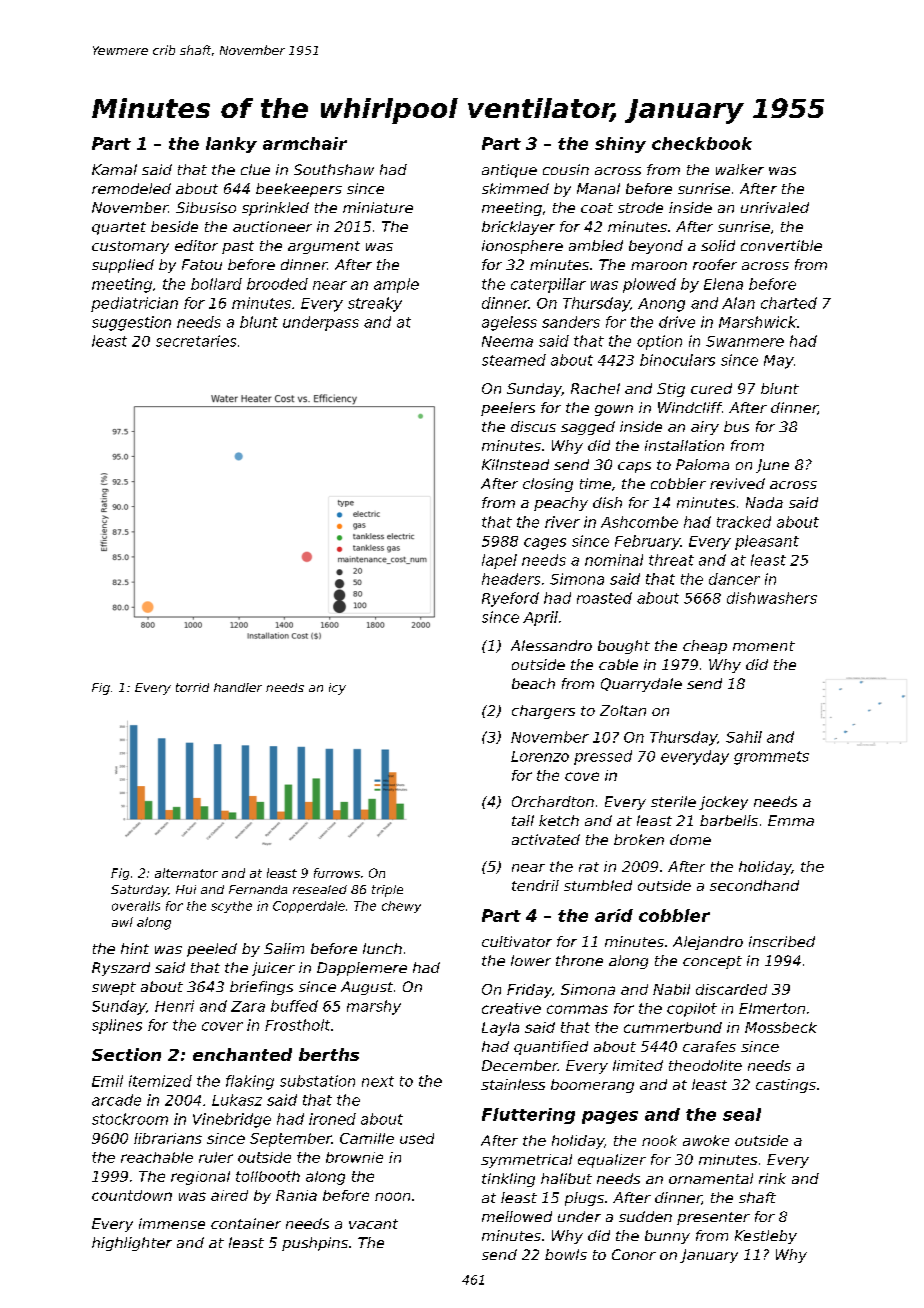  Describe the element at coordinates (754, 885) in the document. I see `secondhand` at that location.
